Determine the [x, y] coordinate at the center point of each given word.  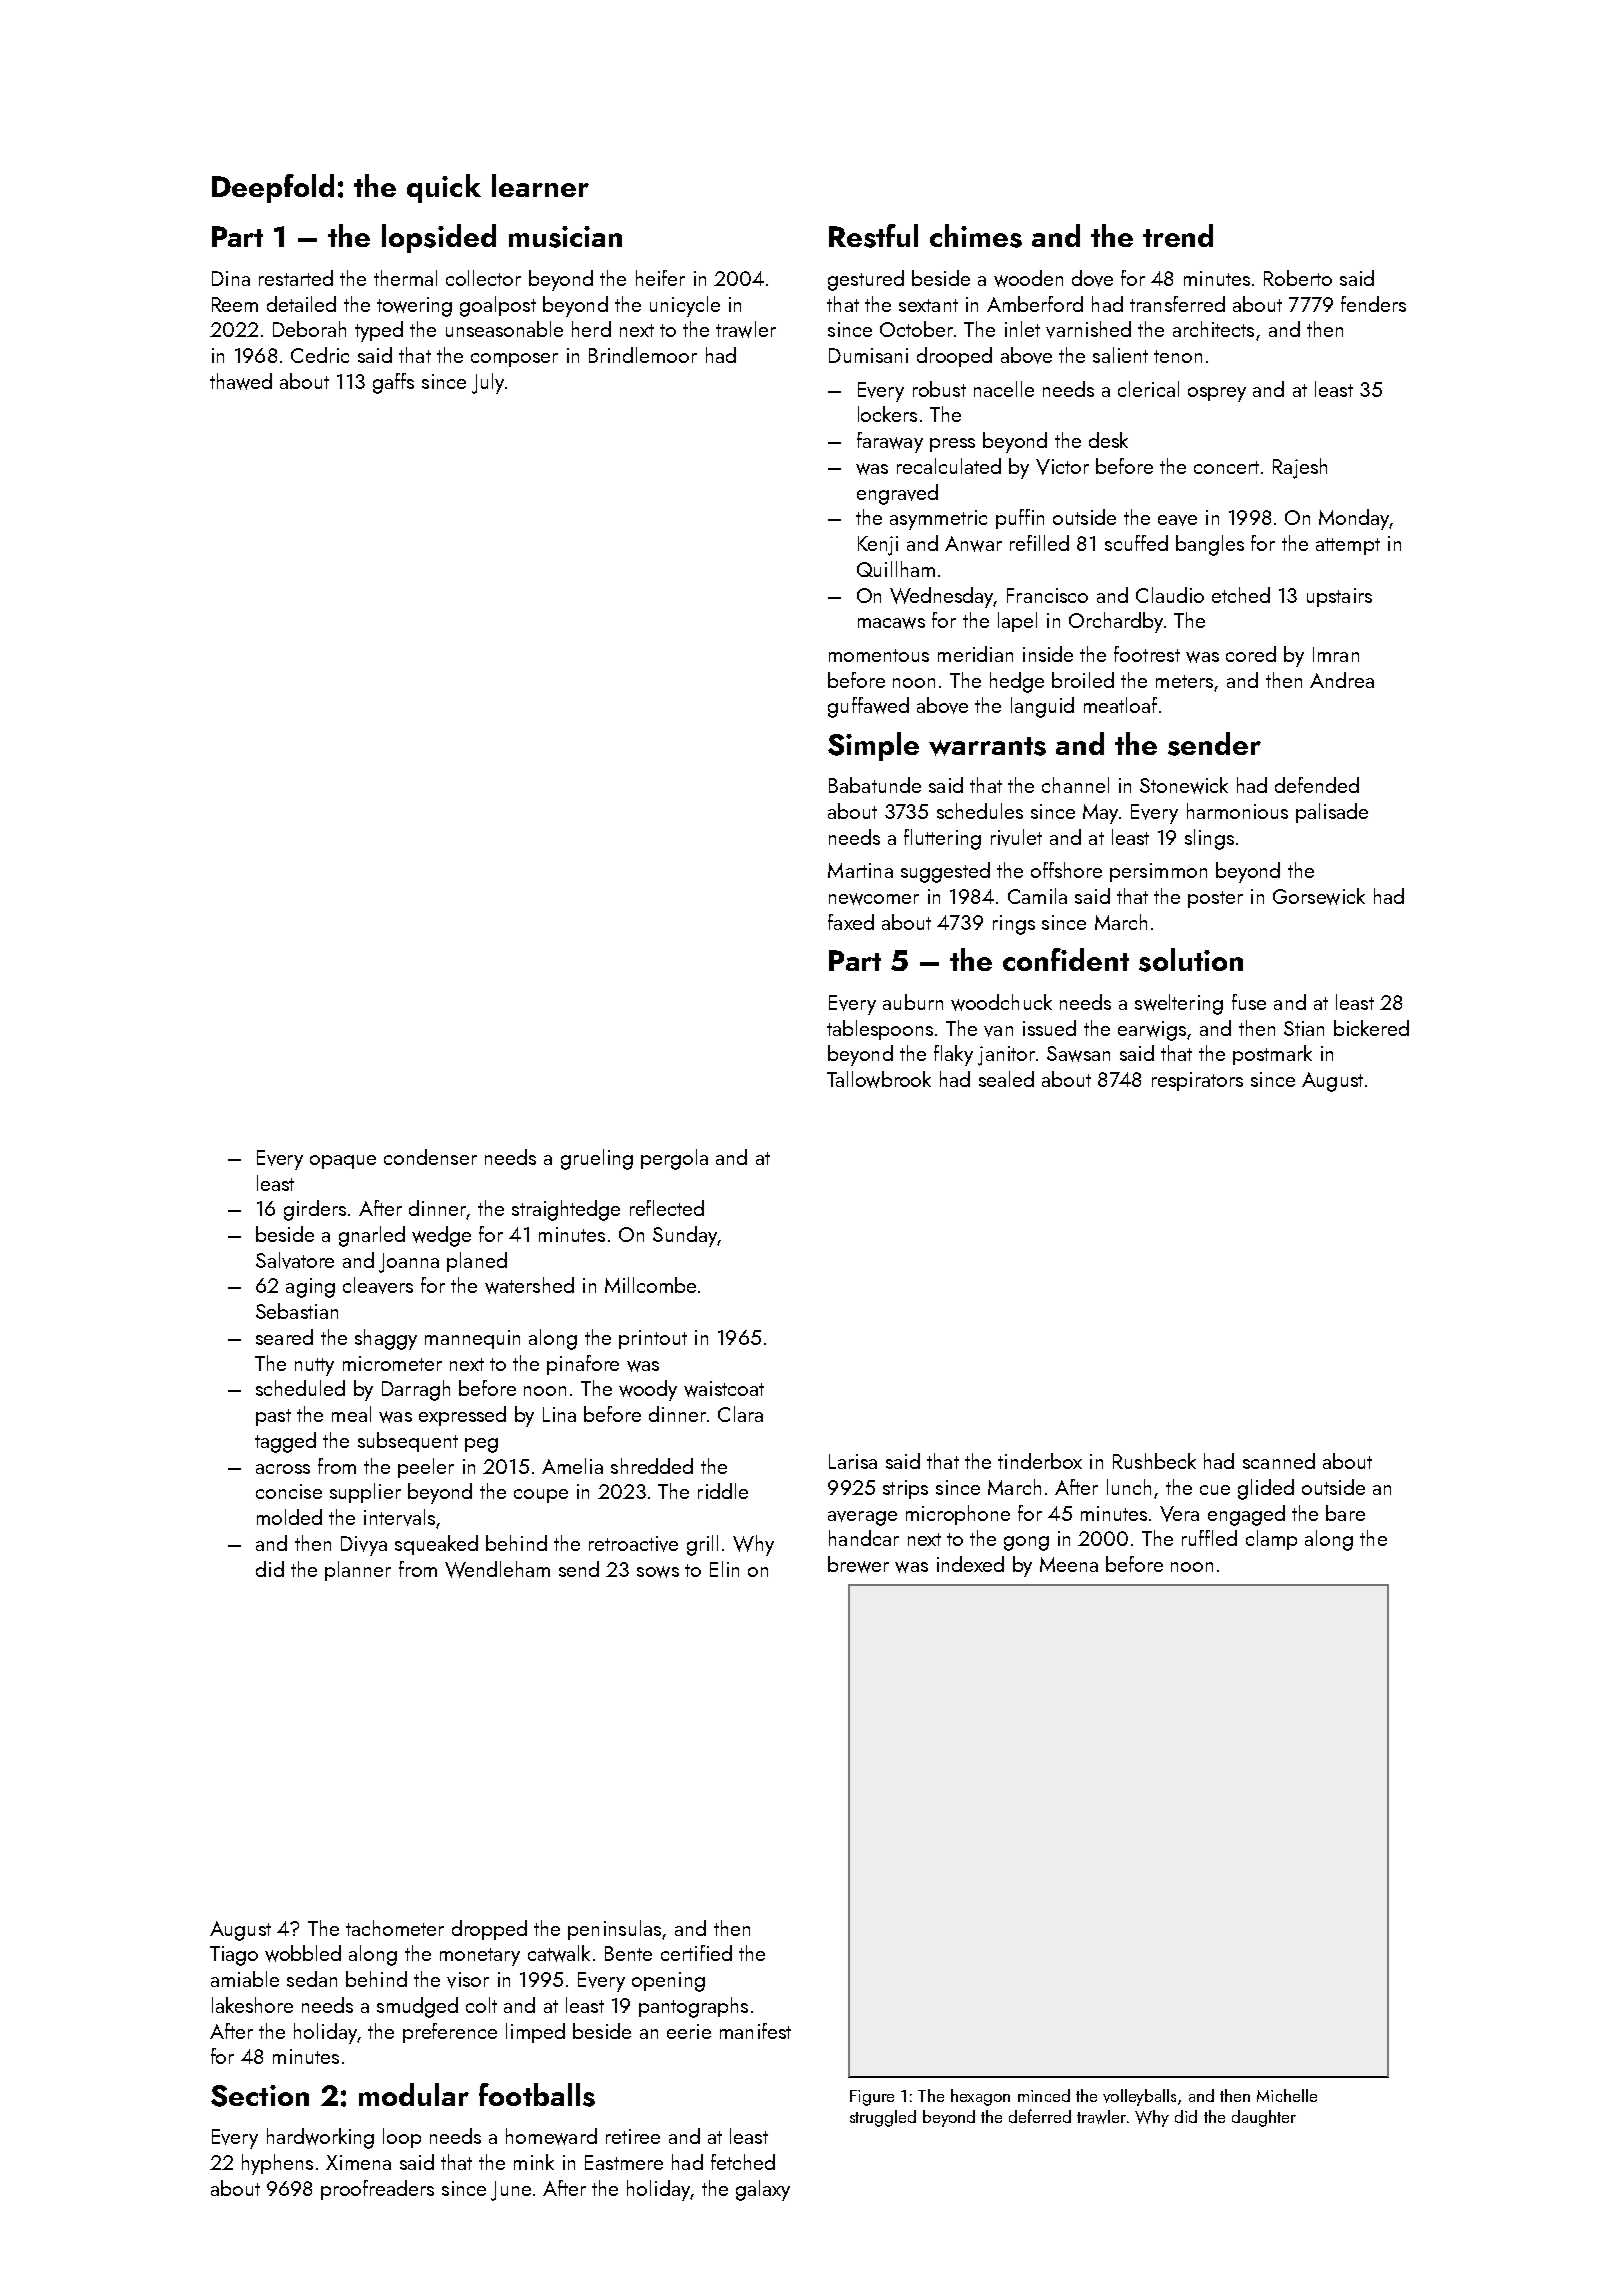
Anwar [973, 544]
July [488, 383]
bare [1345, 1513]
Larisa [853, 1461]
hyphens [277, 2164]
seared [284, 1337]
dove [1092, 278]
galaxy [763, 2190]
